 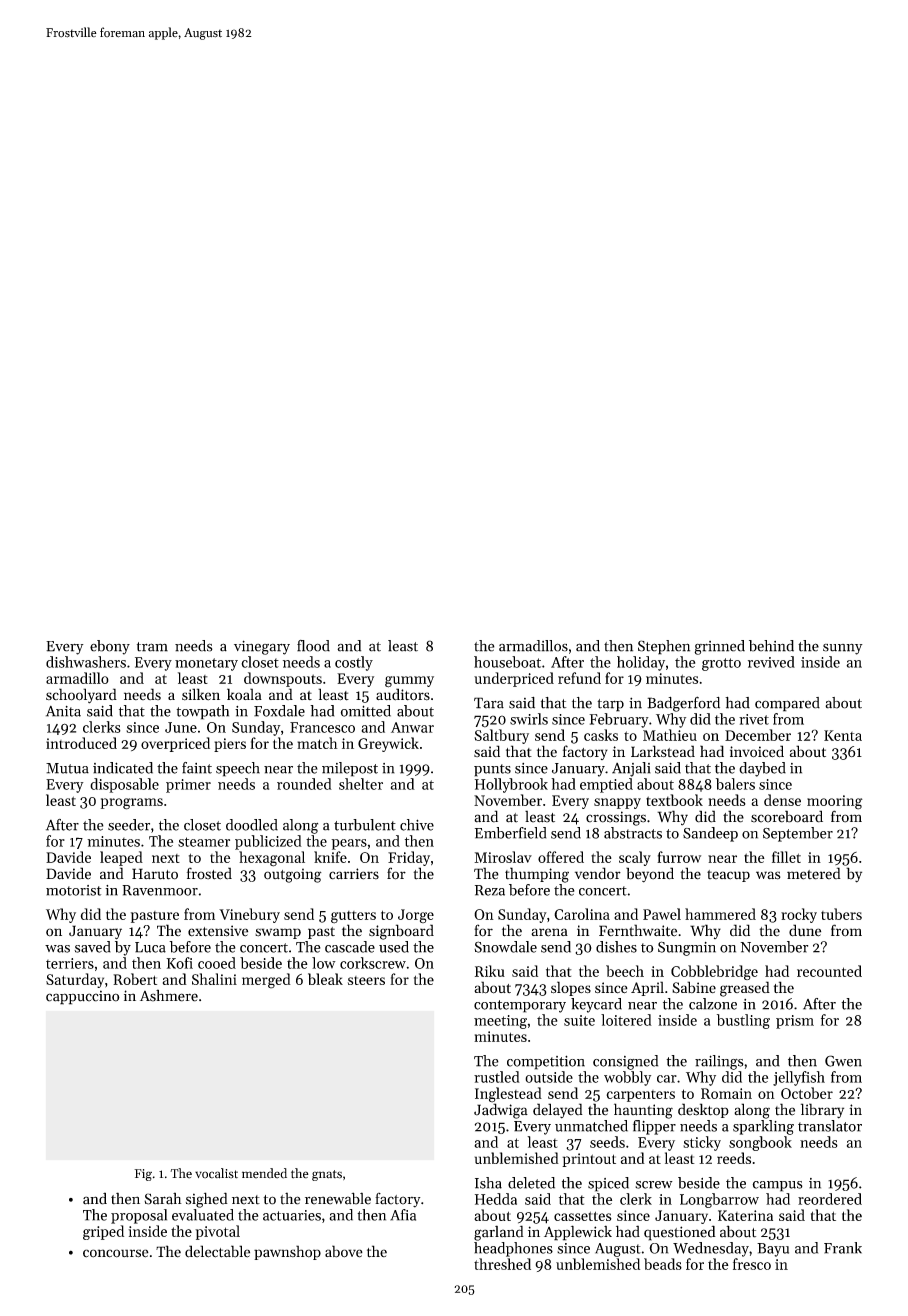 What do you see at coordinates (505, 947) in the screenshot?
I see `Snowdale` at bounding box center [505, 947].
